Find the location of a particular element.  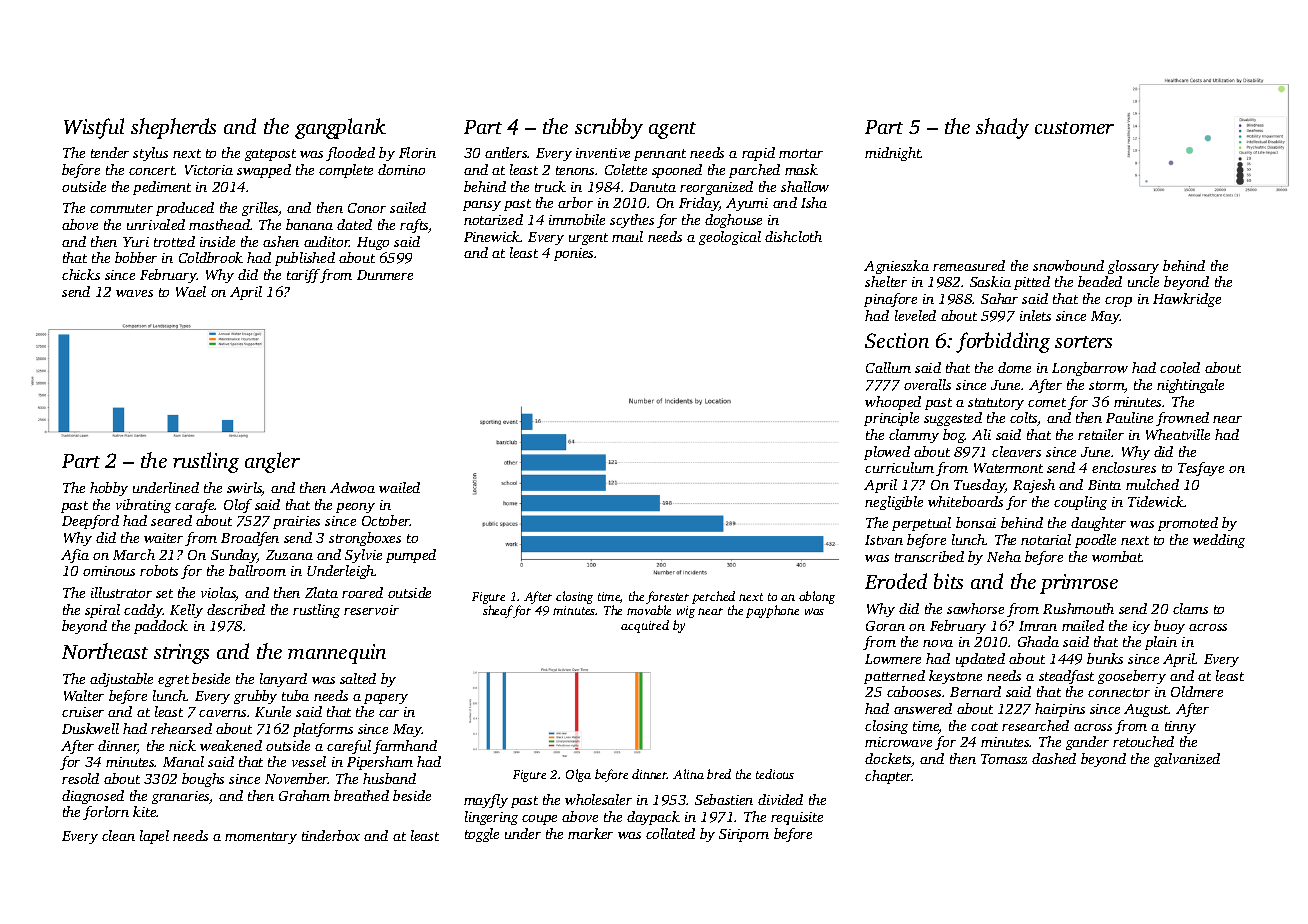

forester is located at coordinates (667, 597).
